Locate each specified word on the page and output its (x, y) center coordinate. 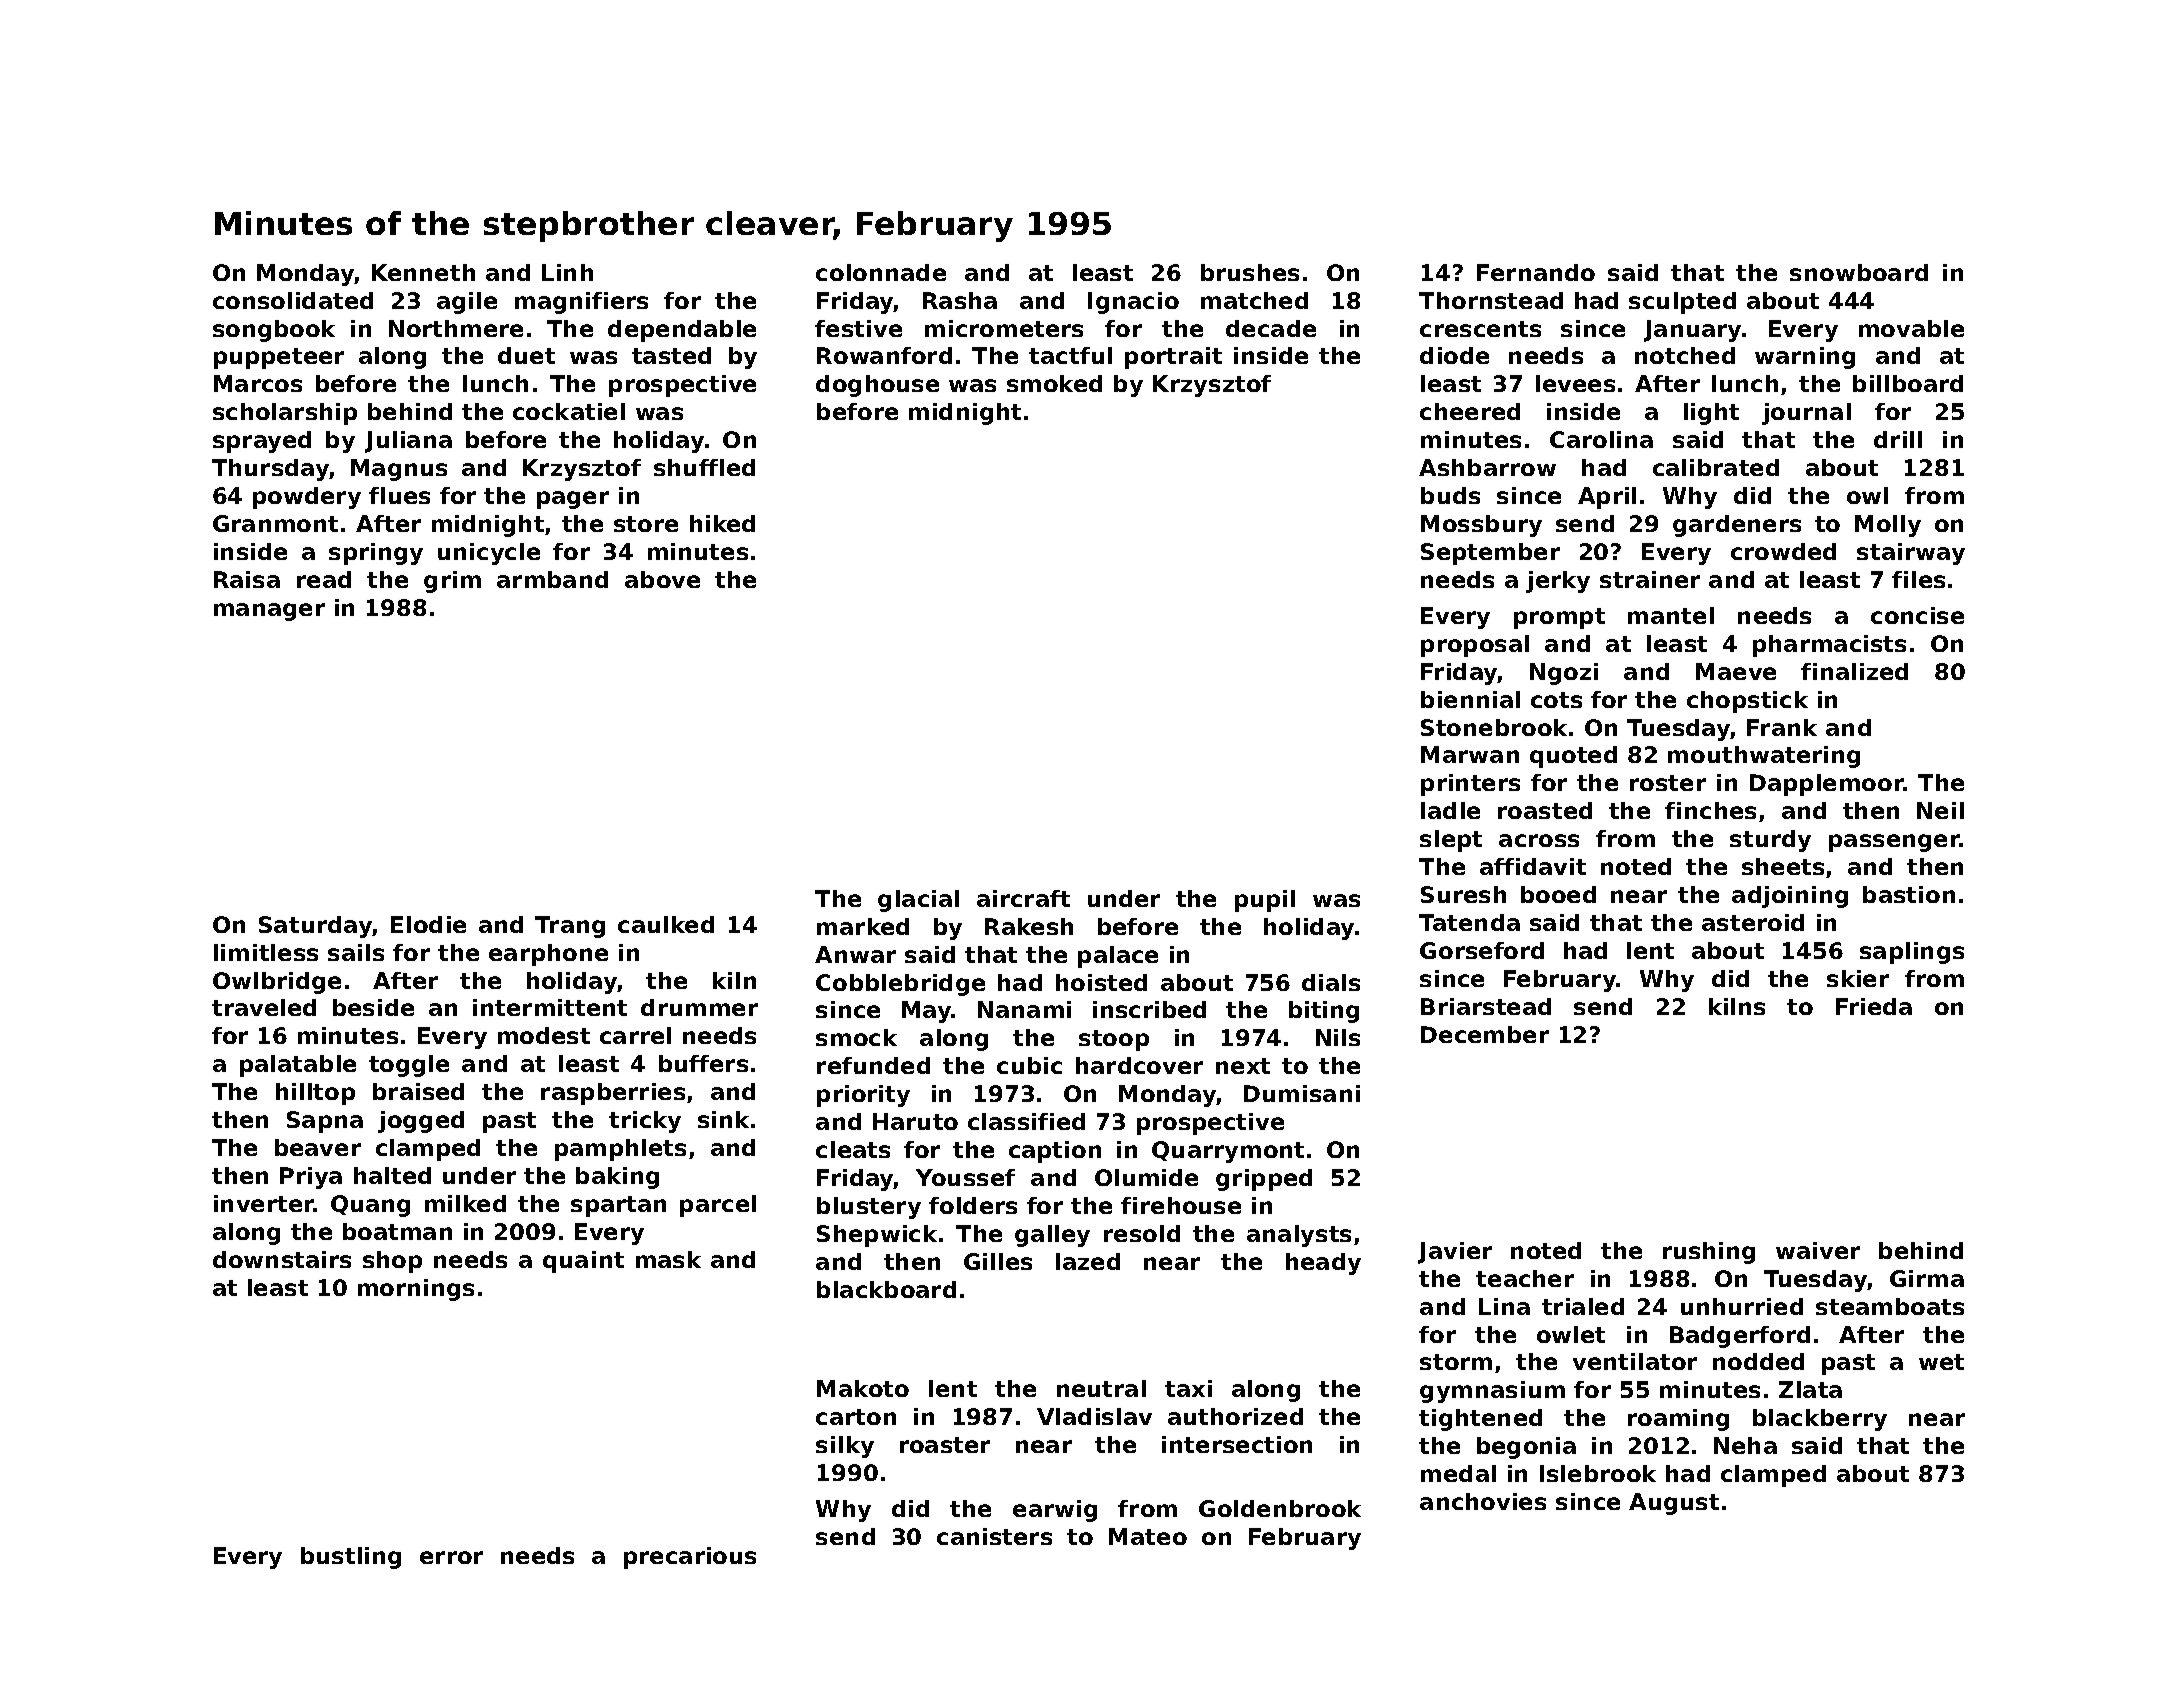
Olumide (1146, 1177)
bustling (351, 1558)
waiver (1818, 1250)
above (662, 579)
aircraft (1023, 898)
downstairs (282, 1259)
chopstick (1747, 702)
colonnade (881, 272)
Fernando (1536, 272)
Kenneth (423, 272)
